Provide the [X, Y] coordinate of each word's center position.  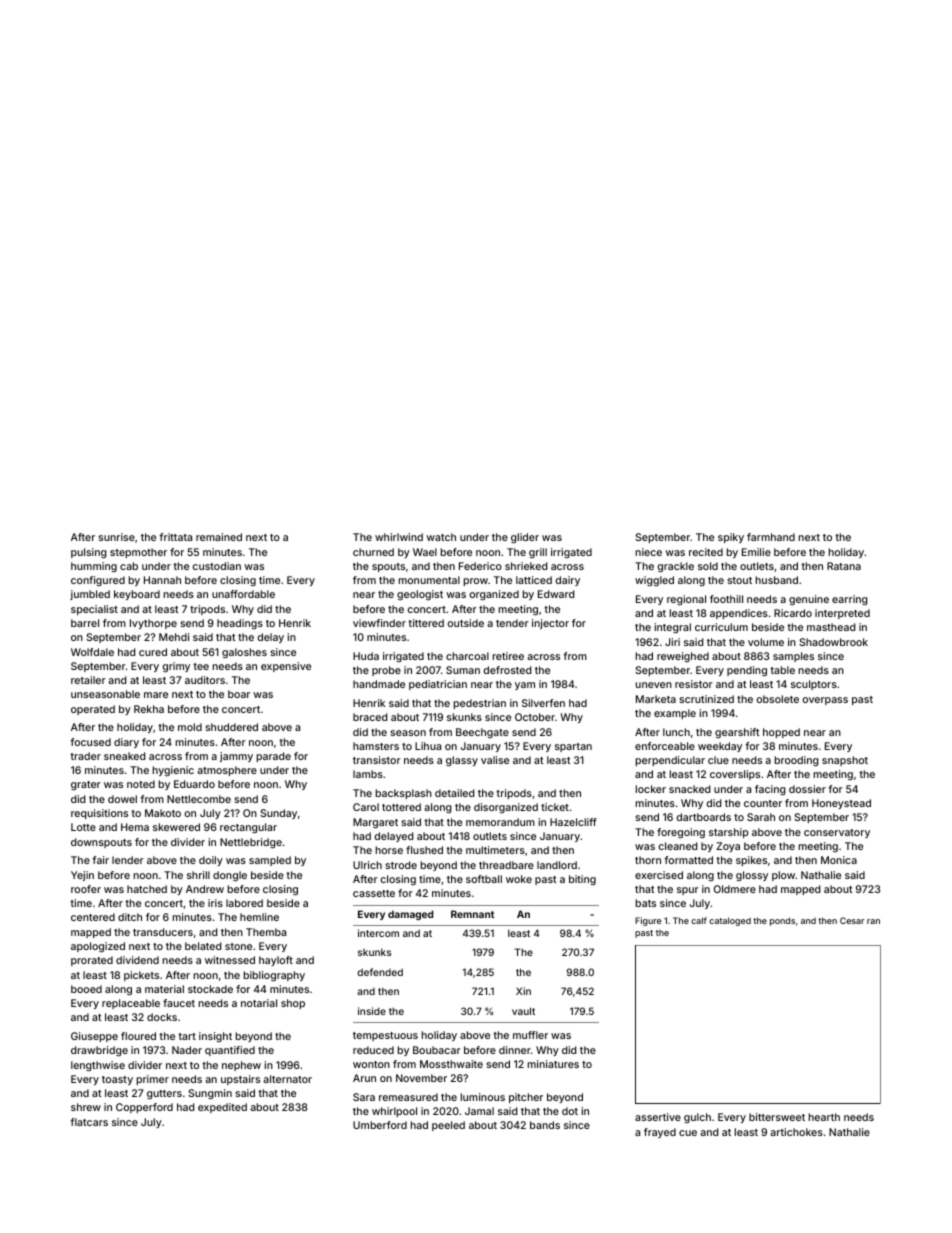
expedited [222, 1108]
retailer [88, 680]
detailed [454, 793]
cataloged [730, 921]
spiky [731, 538]
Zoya [728, 847]
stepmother [138, 553]
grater [86, 786]
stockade [210, 989]
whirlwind [399, 537]
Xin [523, 991]
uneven [654, 685]
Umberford [380, 1125]
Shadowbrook [833, 642]
